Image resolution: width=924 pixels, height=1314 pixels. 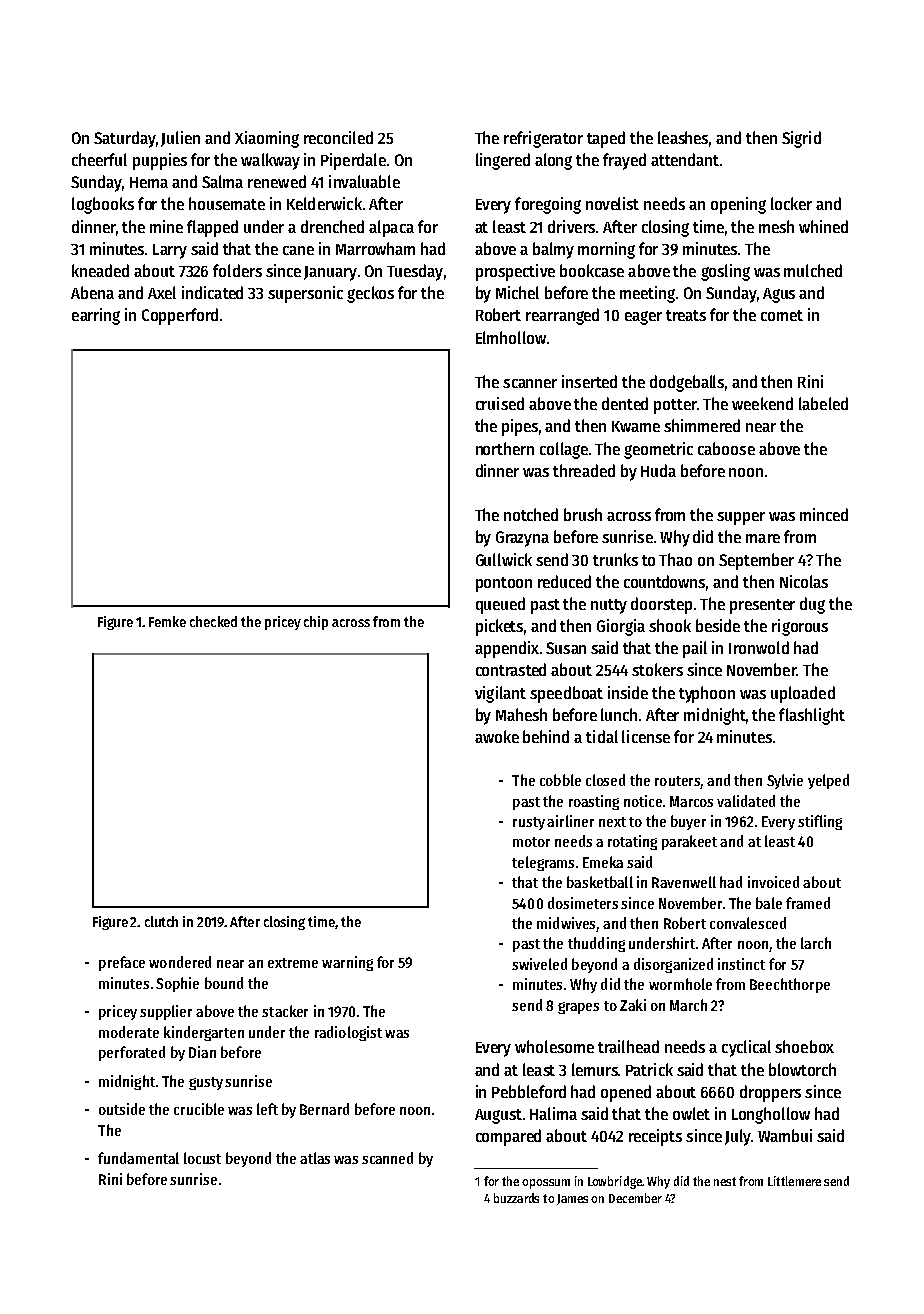 I want to click on Sigrid, so click(x=801, y=139).
